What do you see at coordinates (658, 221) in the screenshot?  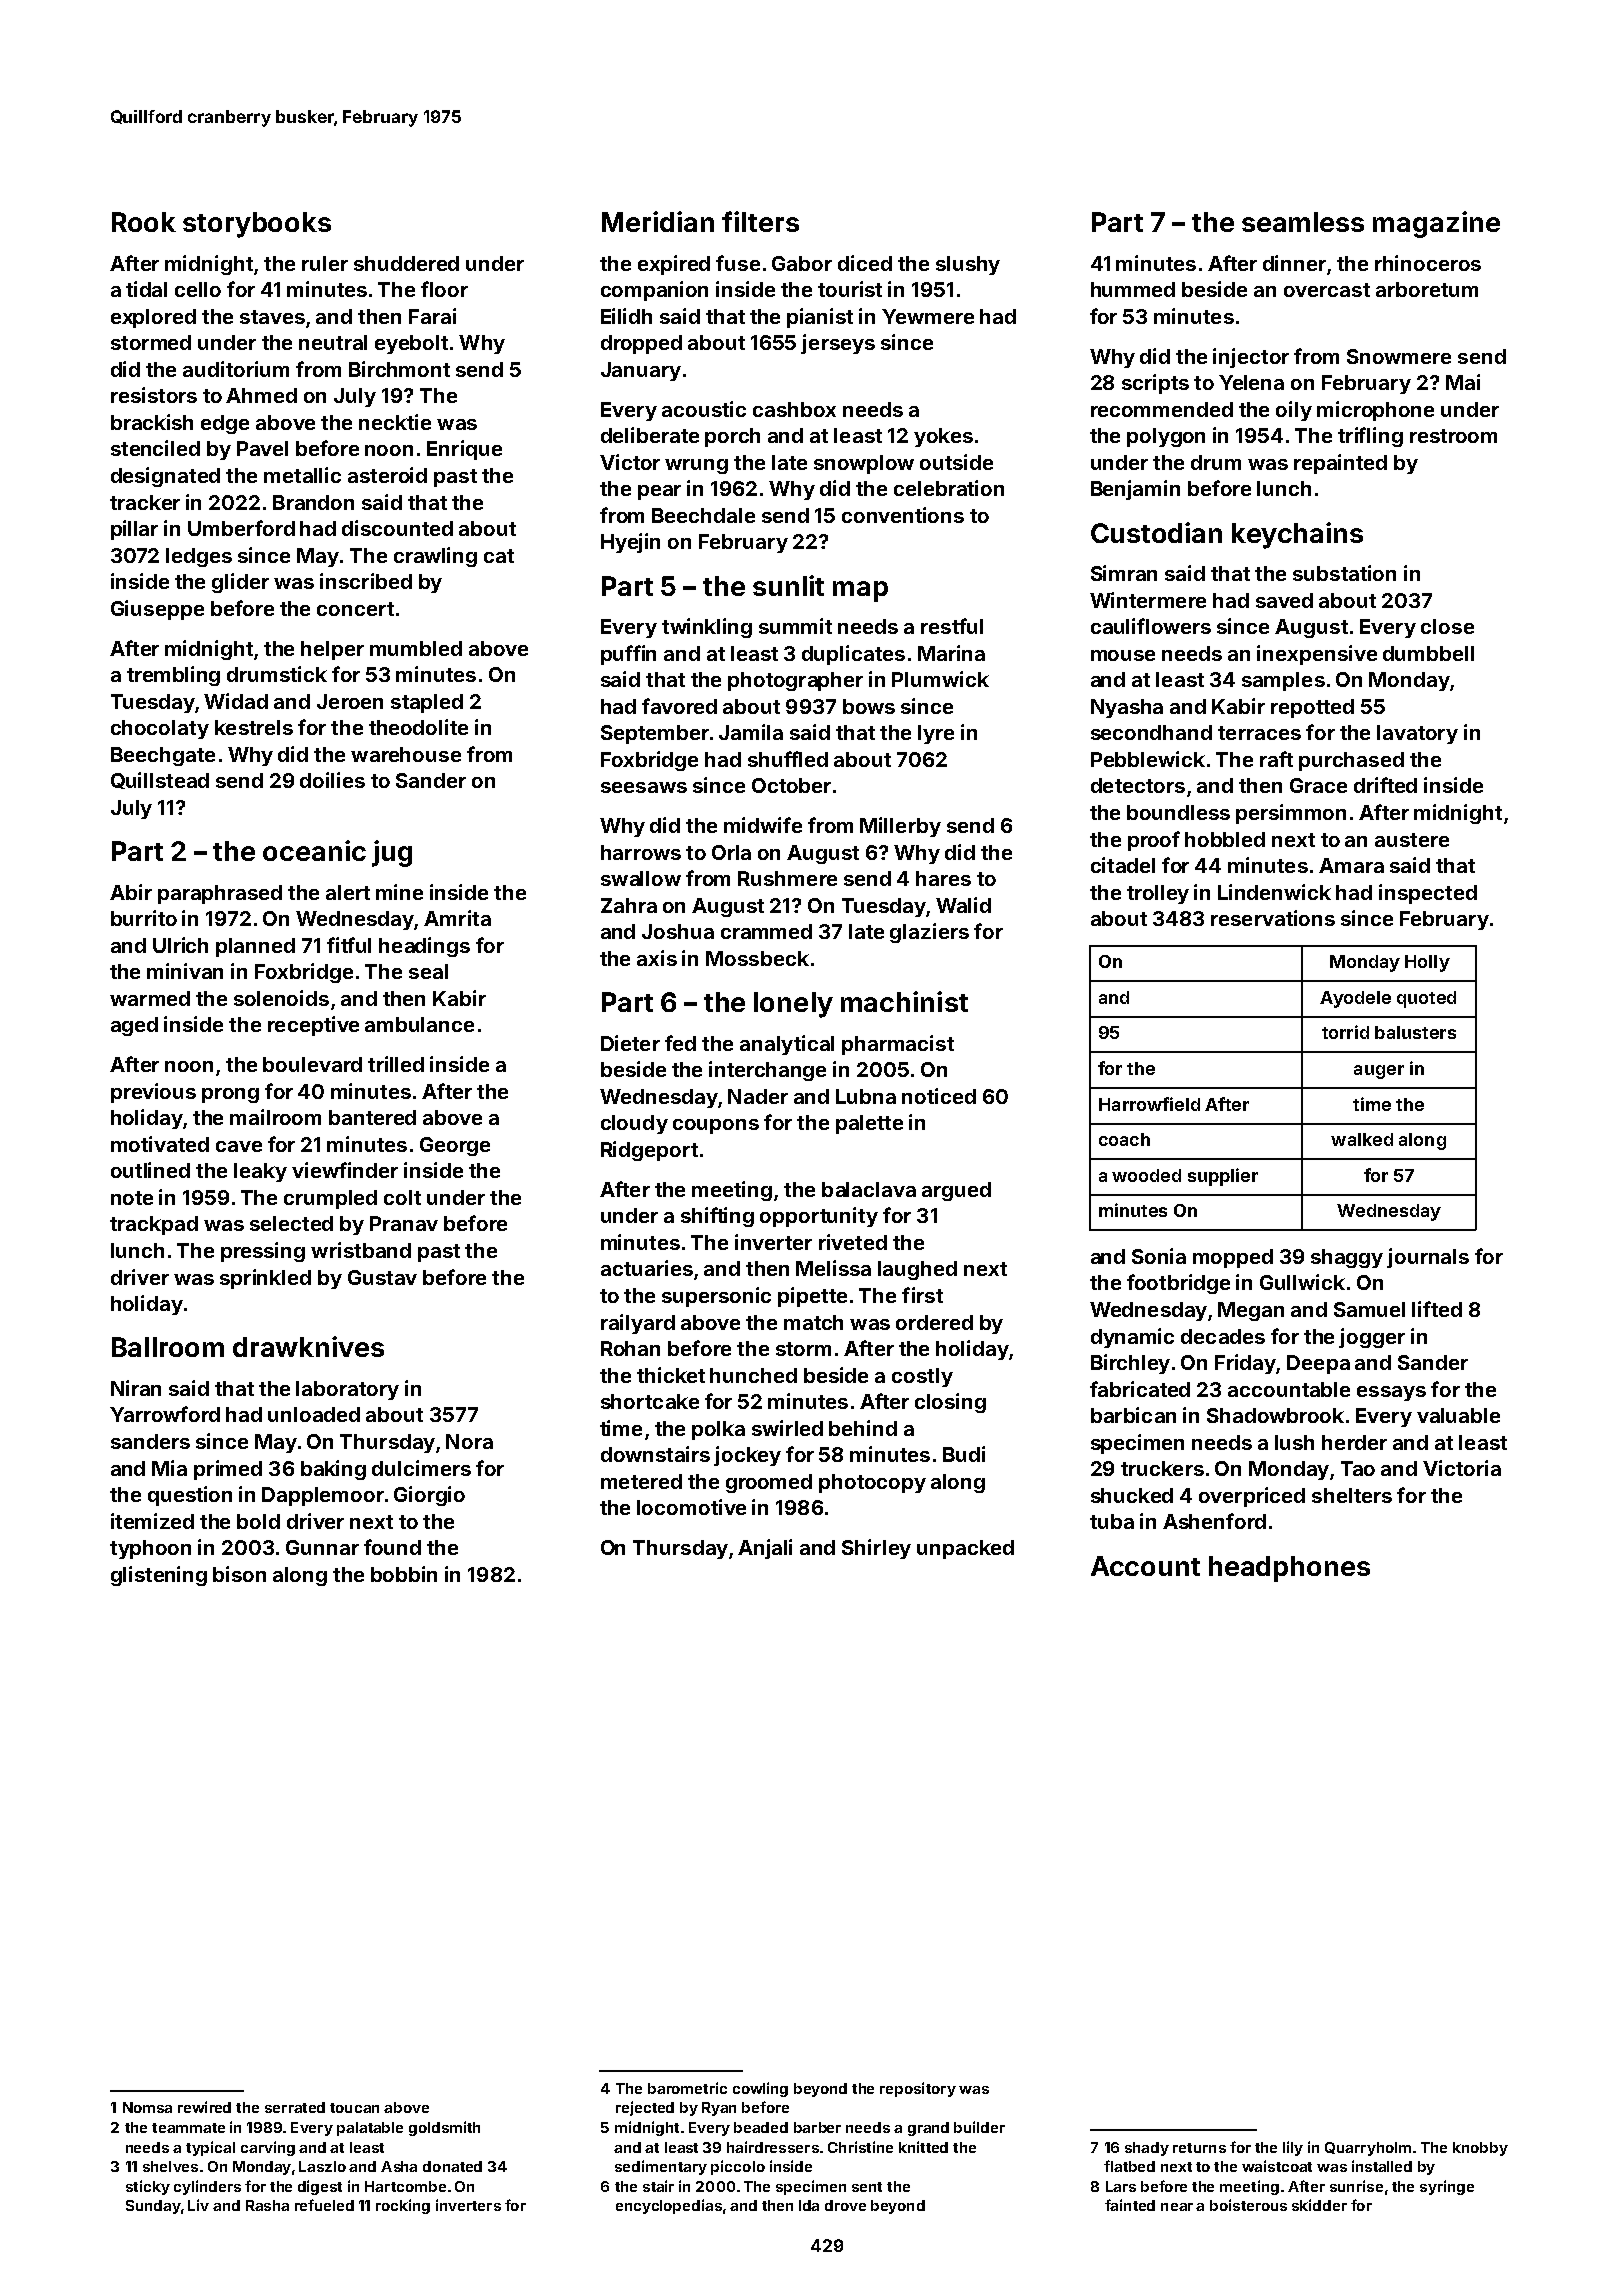 I see `Meridian` at bounding box center [658, 221].
